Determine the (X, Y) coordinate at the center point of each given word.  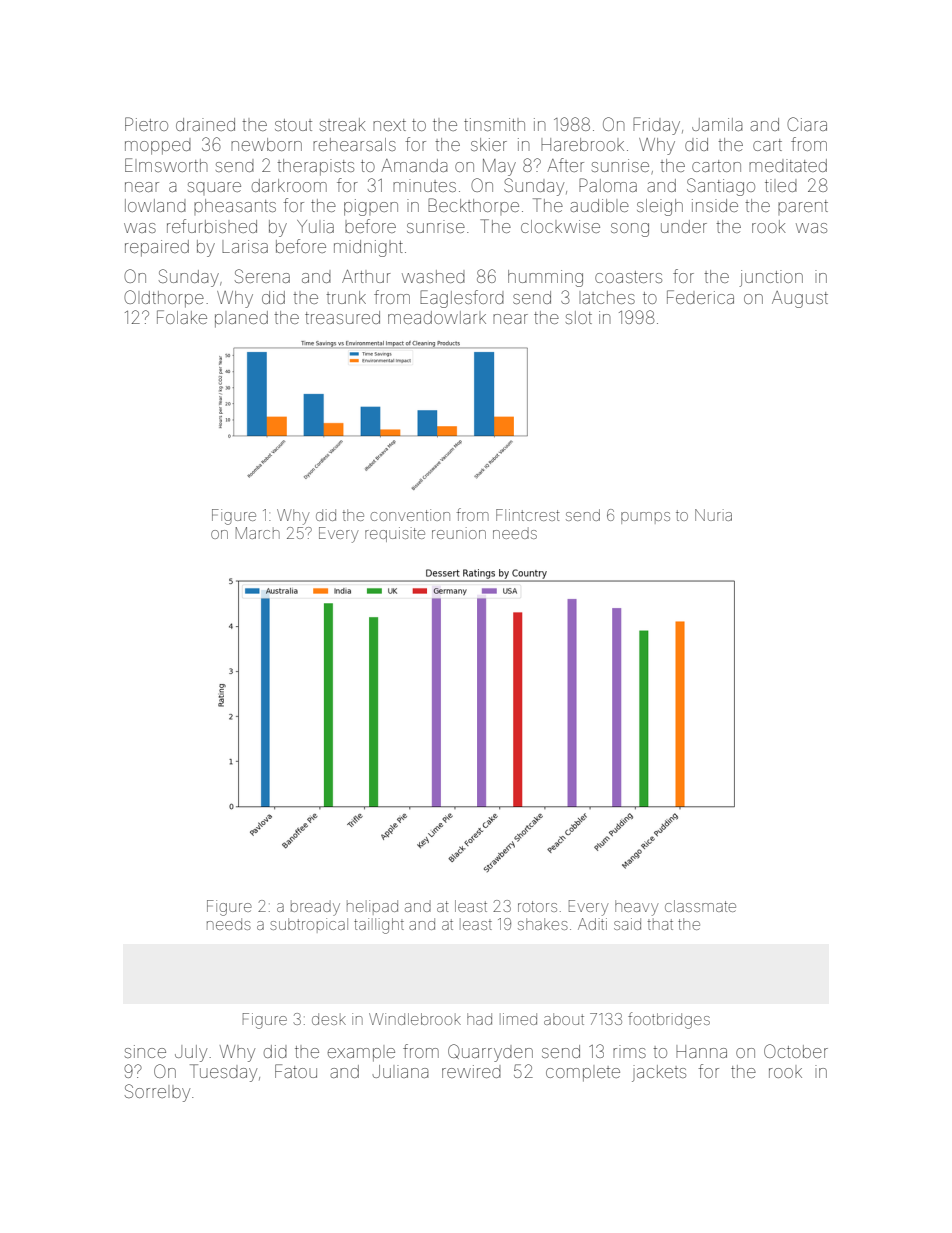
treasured (342, 317)
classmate (700, 906)
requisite (395, 534)
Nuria (713, 515)
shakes (543, 924)
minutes (424, 185)
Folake (182, 317)
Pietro (146, 124)
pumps (645, 518)
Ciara (807, 124)
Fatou (296, 1071)
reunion (459, 533)
